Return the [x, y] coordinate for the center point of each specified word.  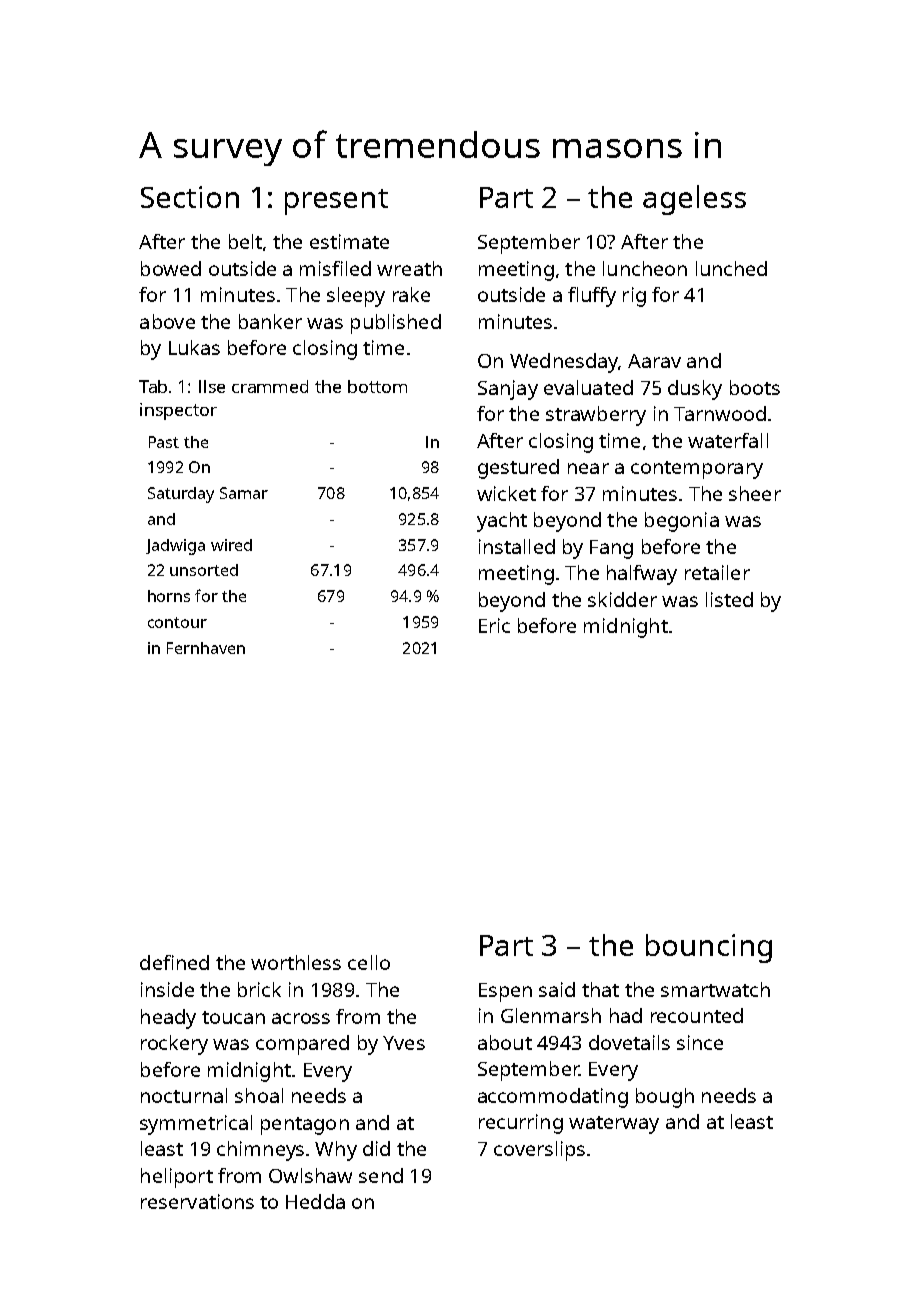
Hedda [315, 1201]
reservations [197, 1201]
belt [245, 241]
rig [634, 297]
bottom [377, 386]
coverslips [539, 1151]
